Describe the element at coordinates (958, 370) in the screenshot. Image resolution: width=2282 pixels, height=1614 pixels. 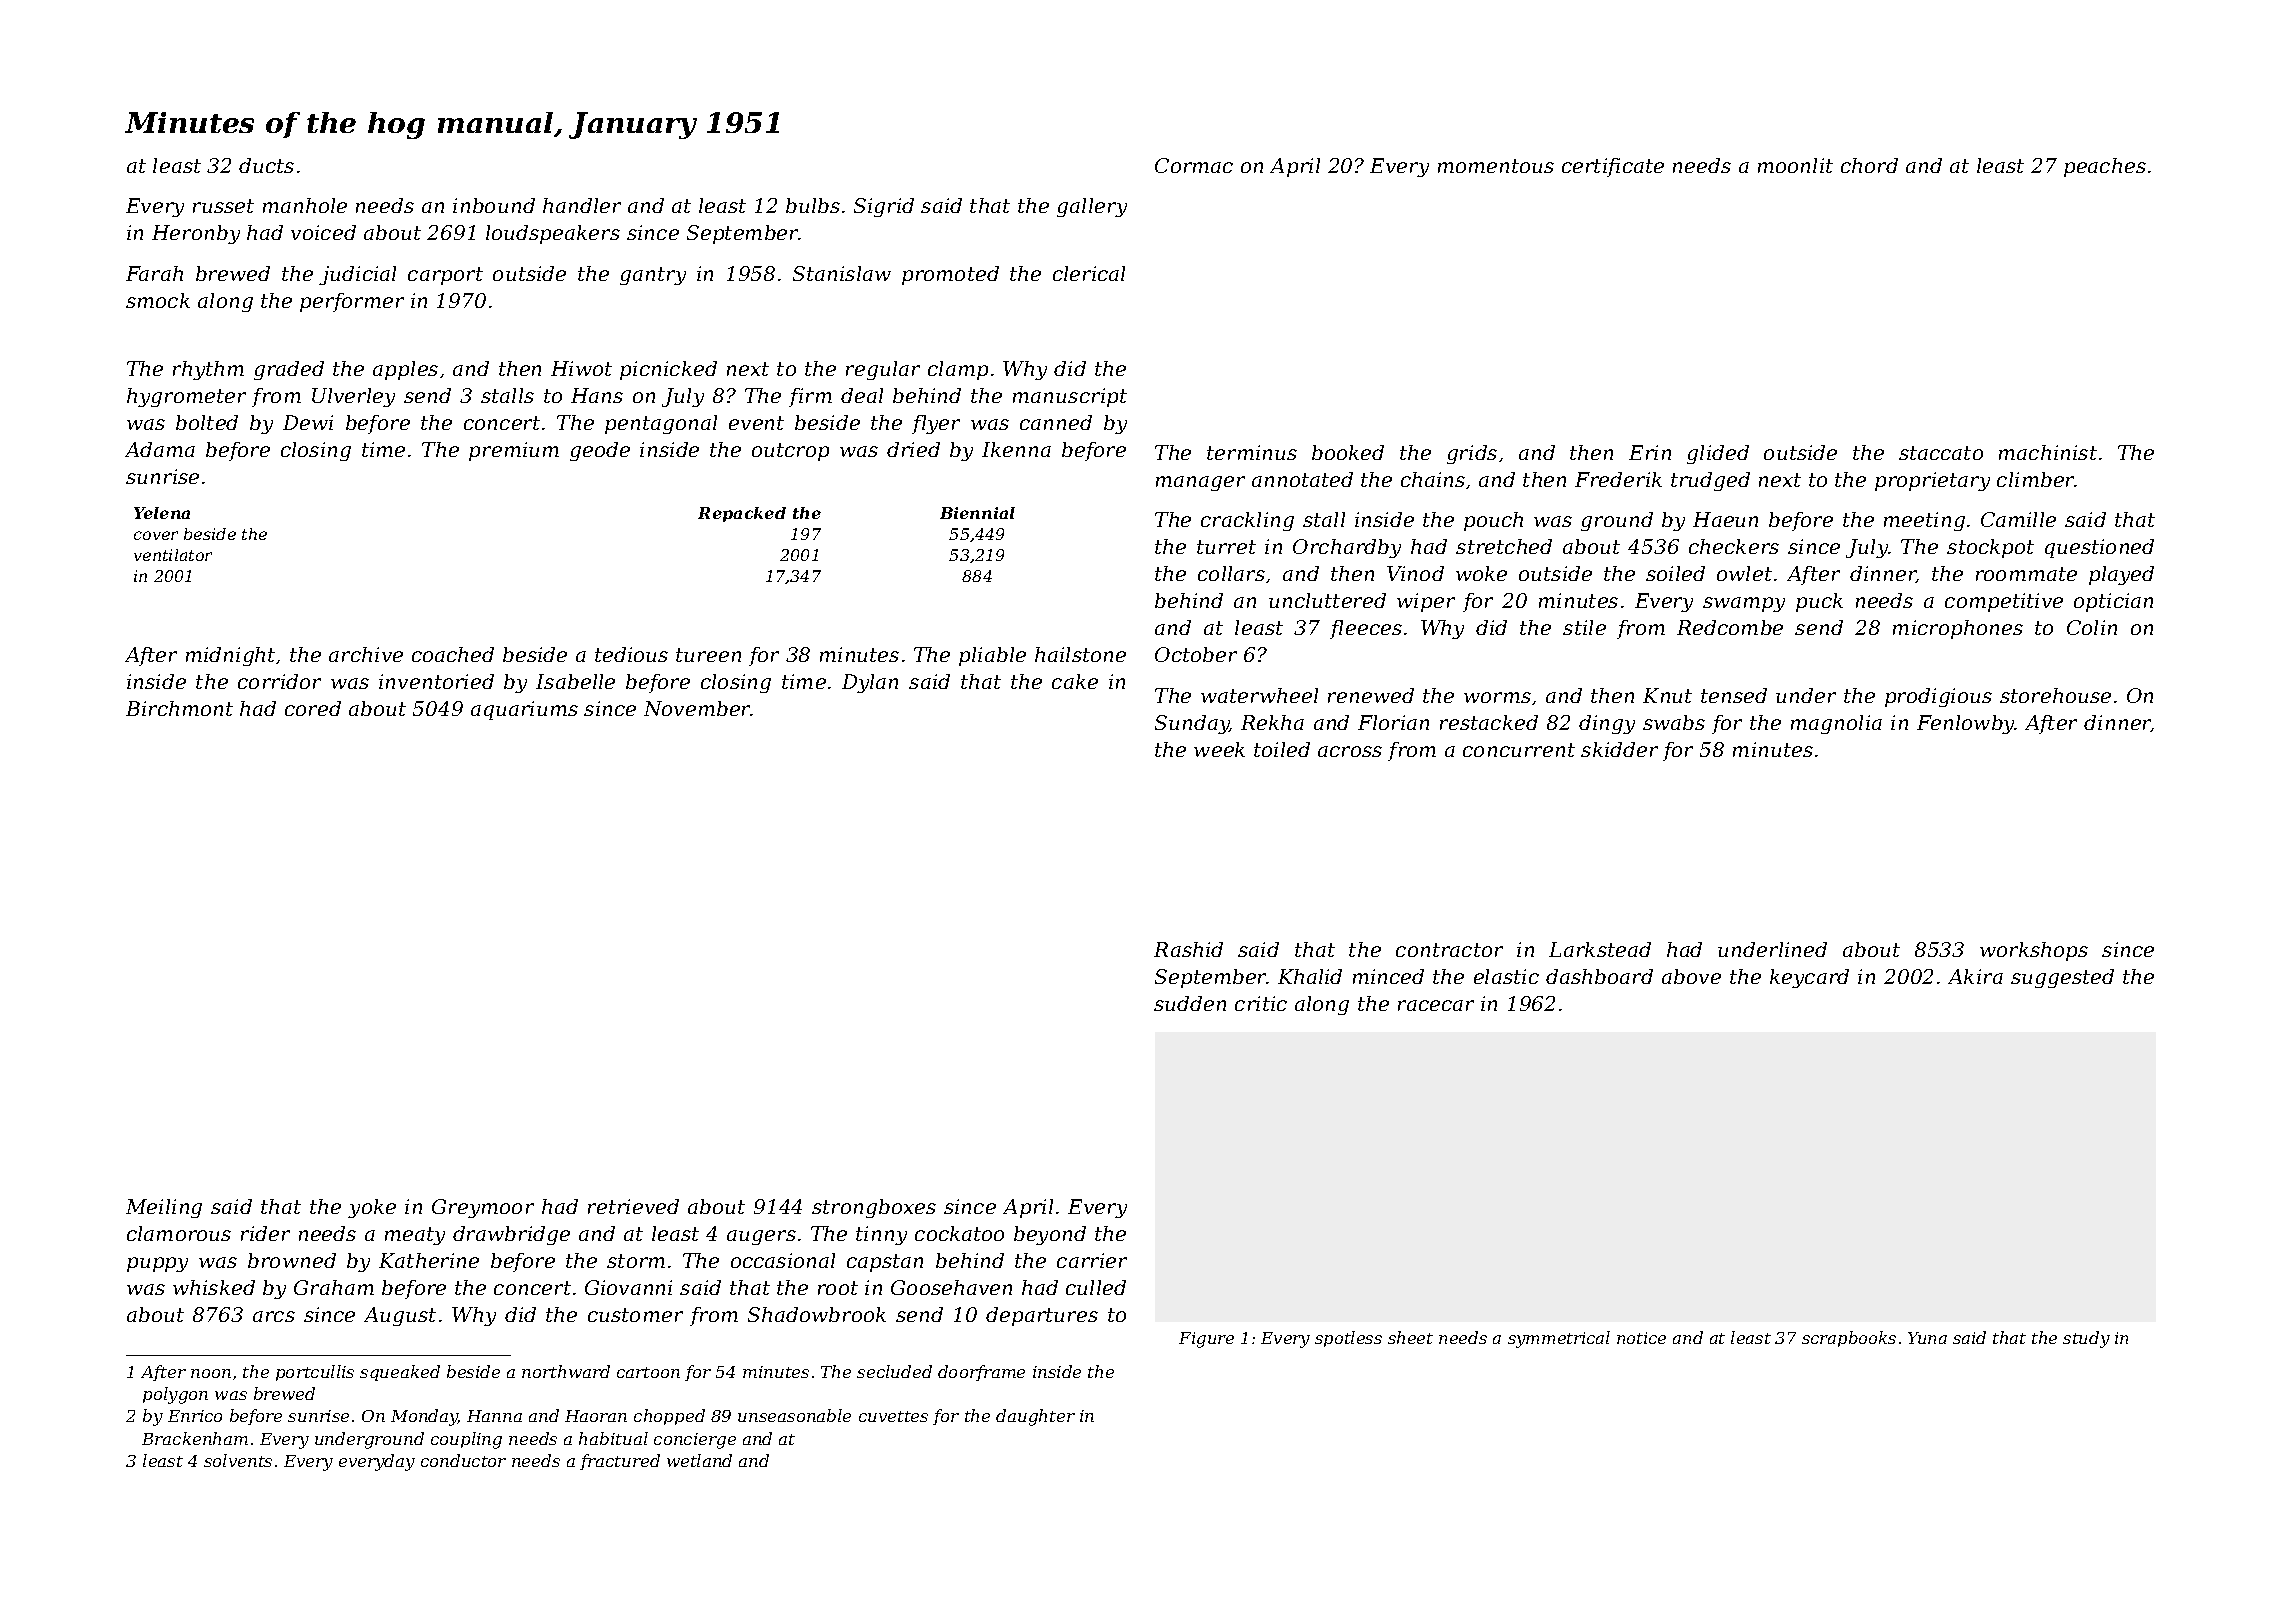
I see `clamp` at that location.
